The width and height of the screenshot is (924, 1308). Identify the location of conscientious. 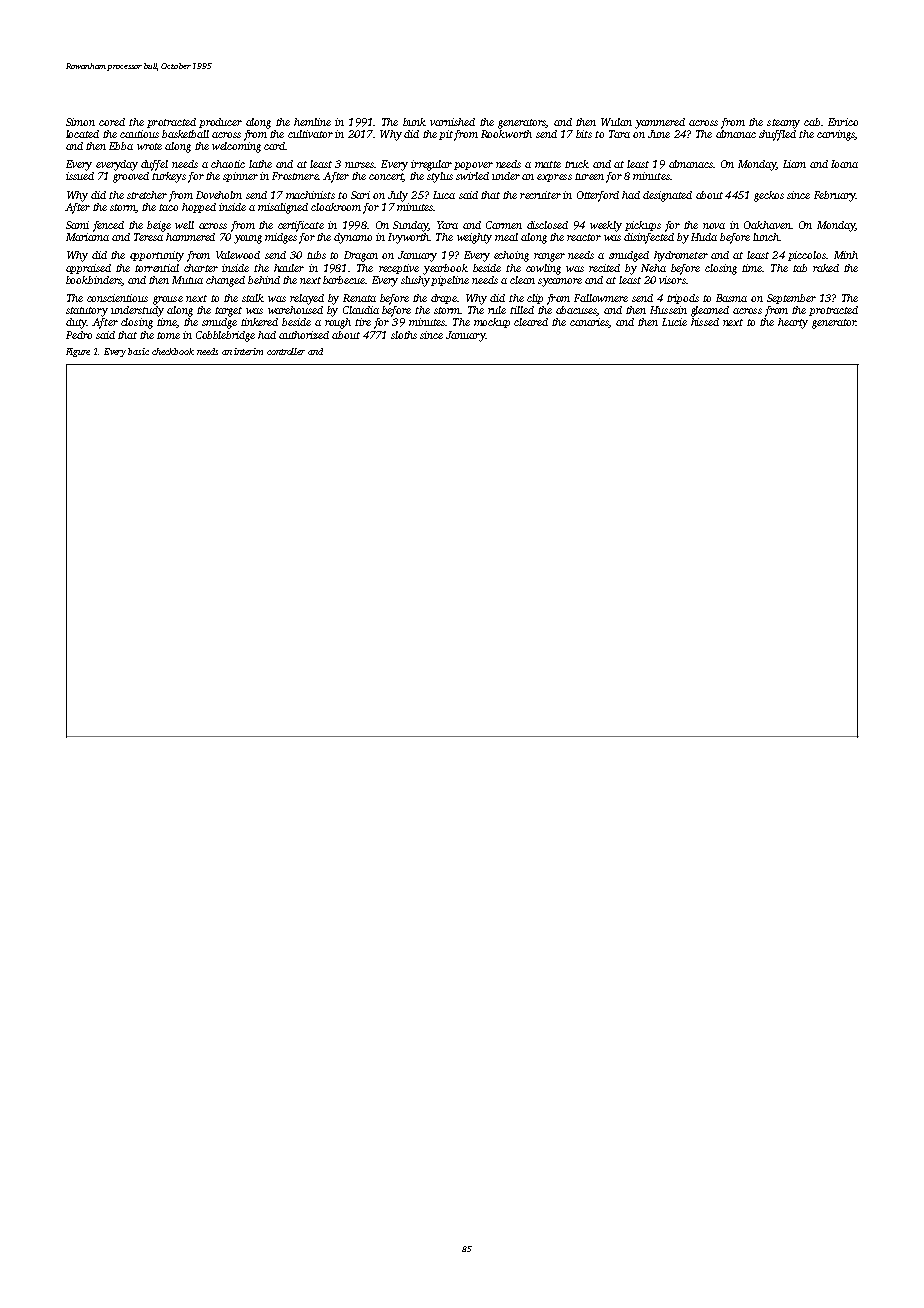
(117, 298).
